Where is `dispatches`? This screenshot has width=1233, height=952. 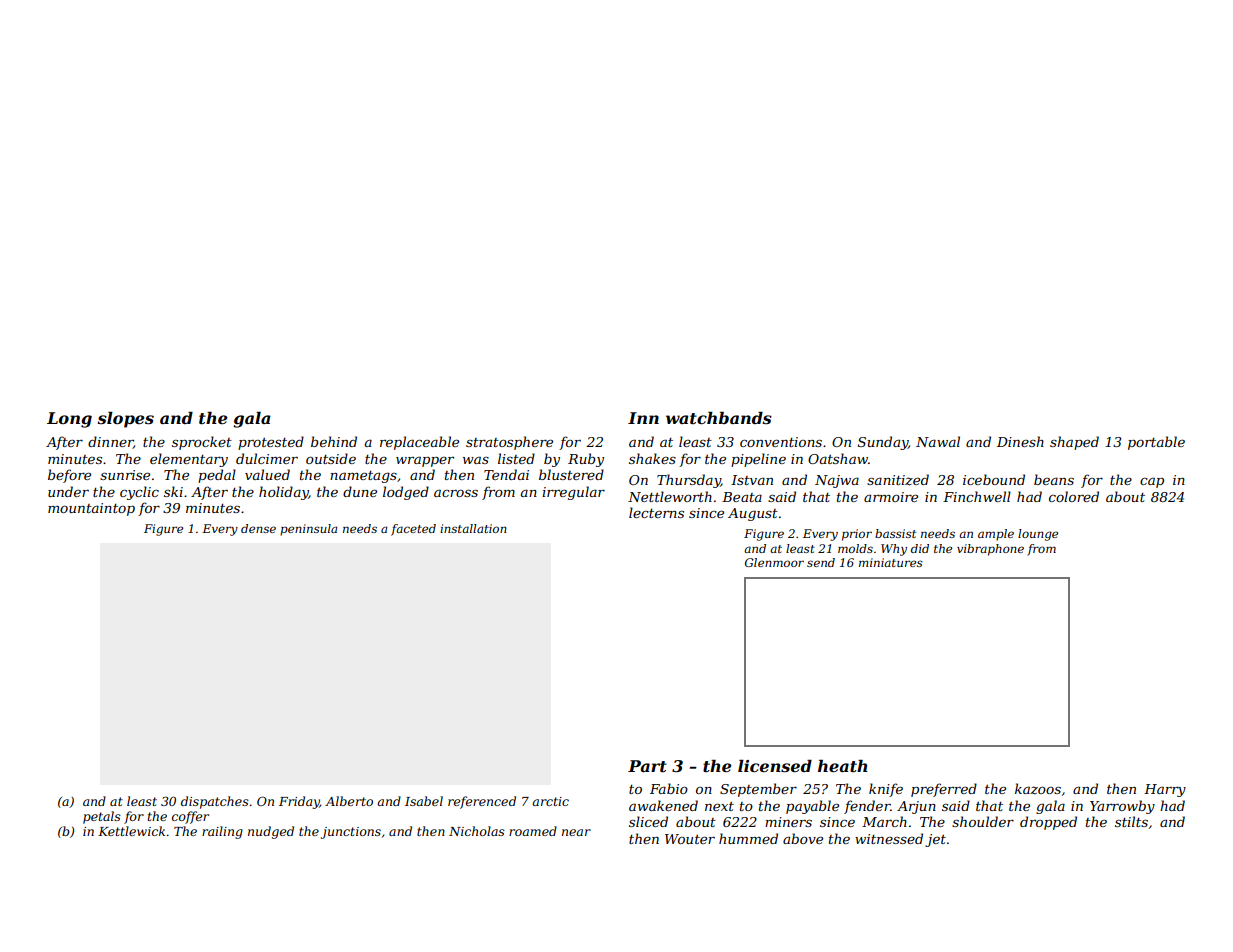 dispatches is located at coordinates (215, 802).
